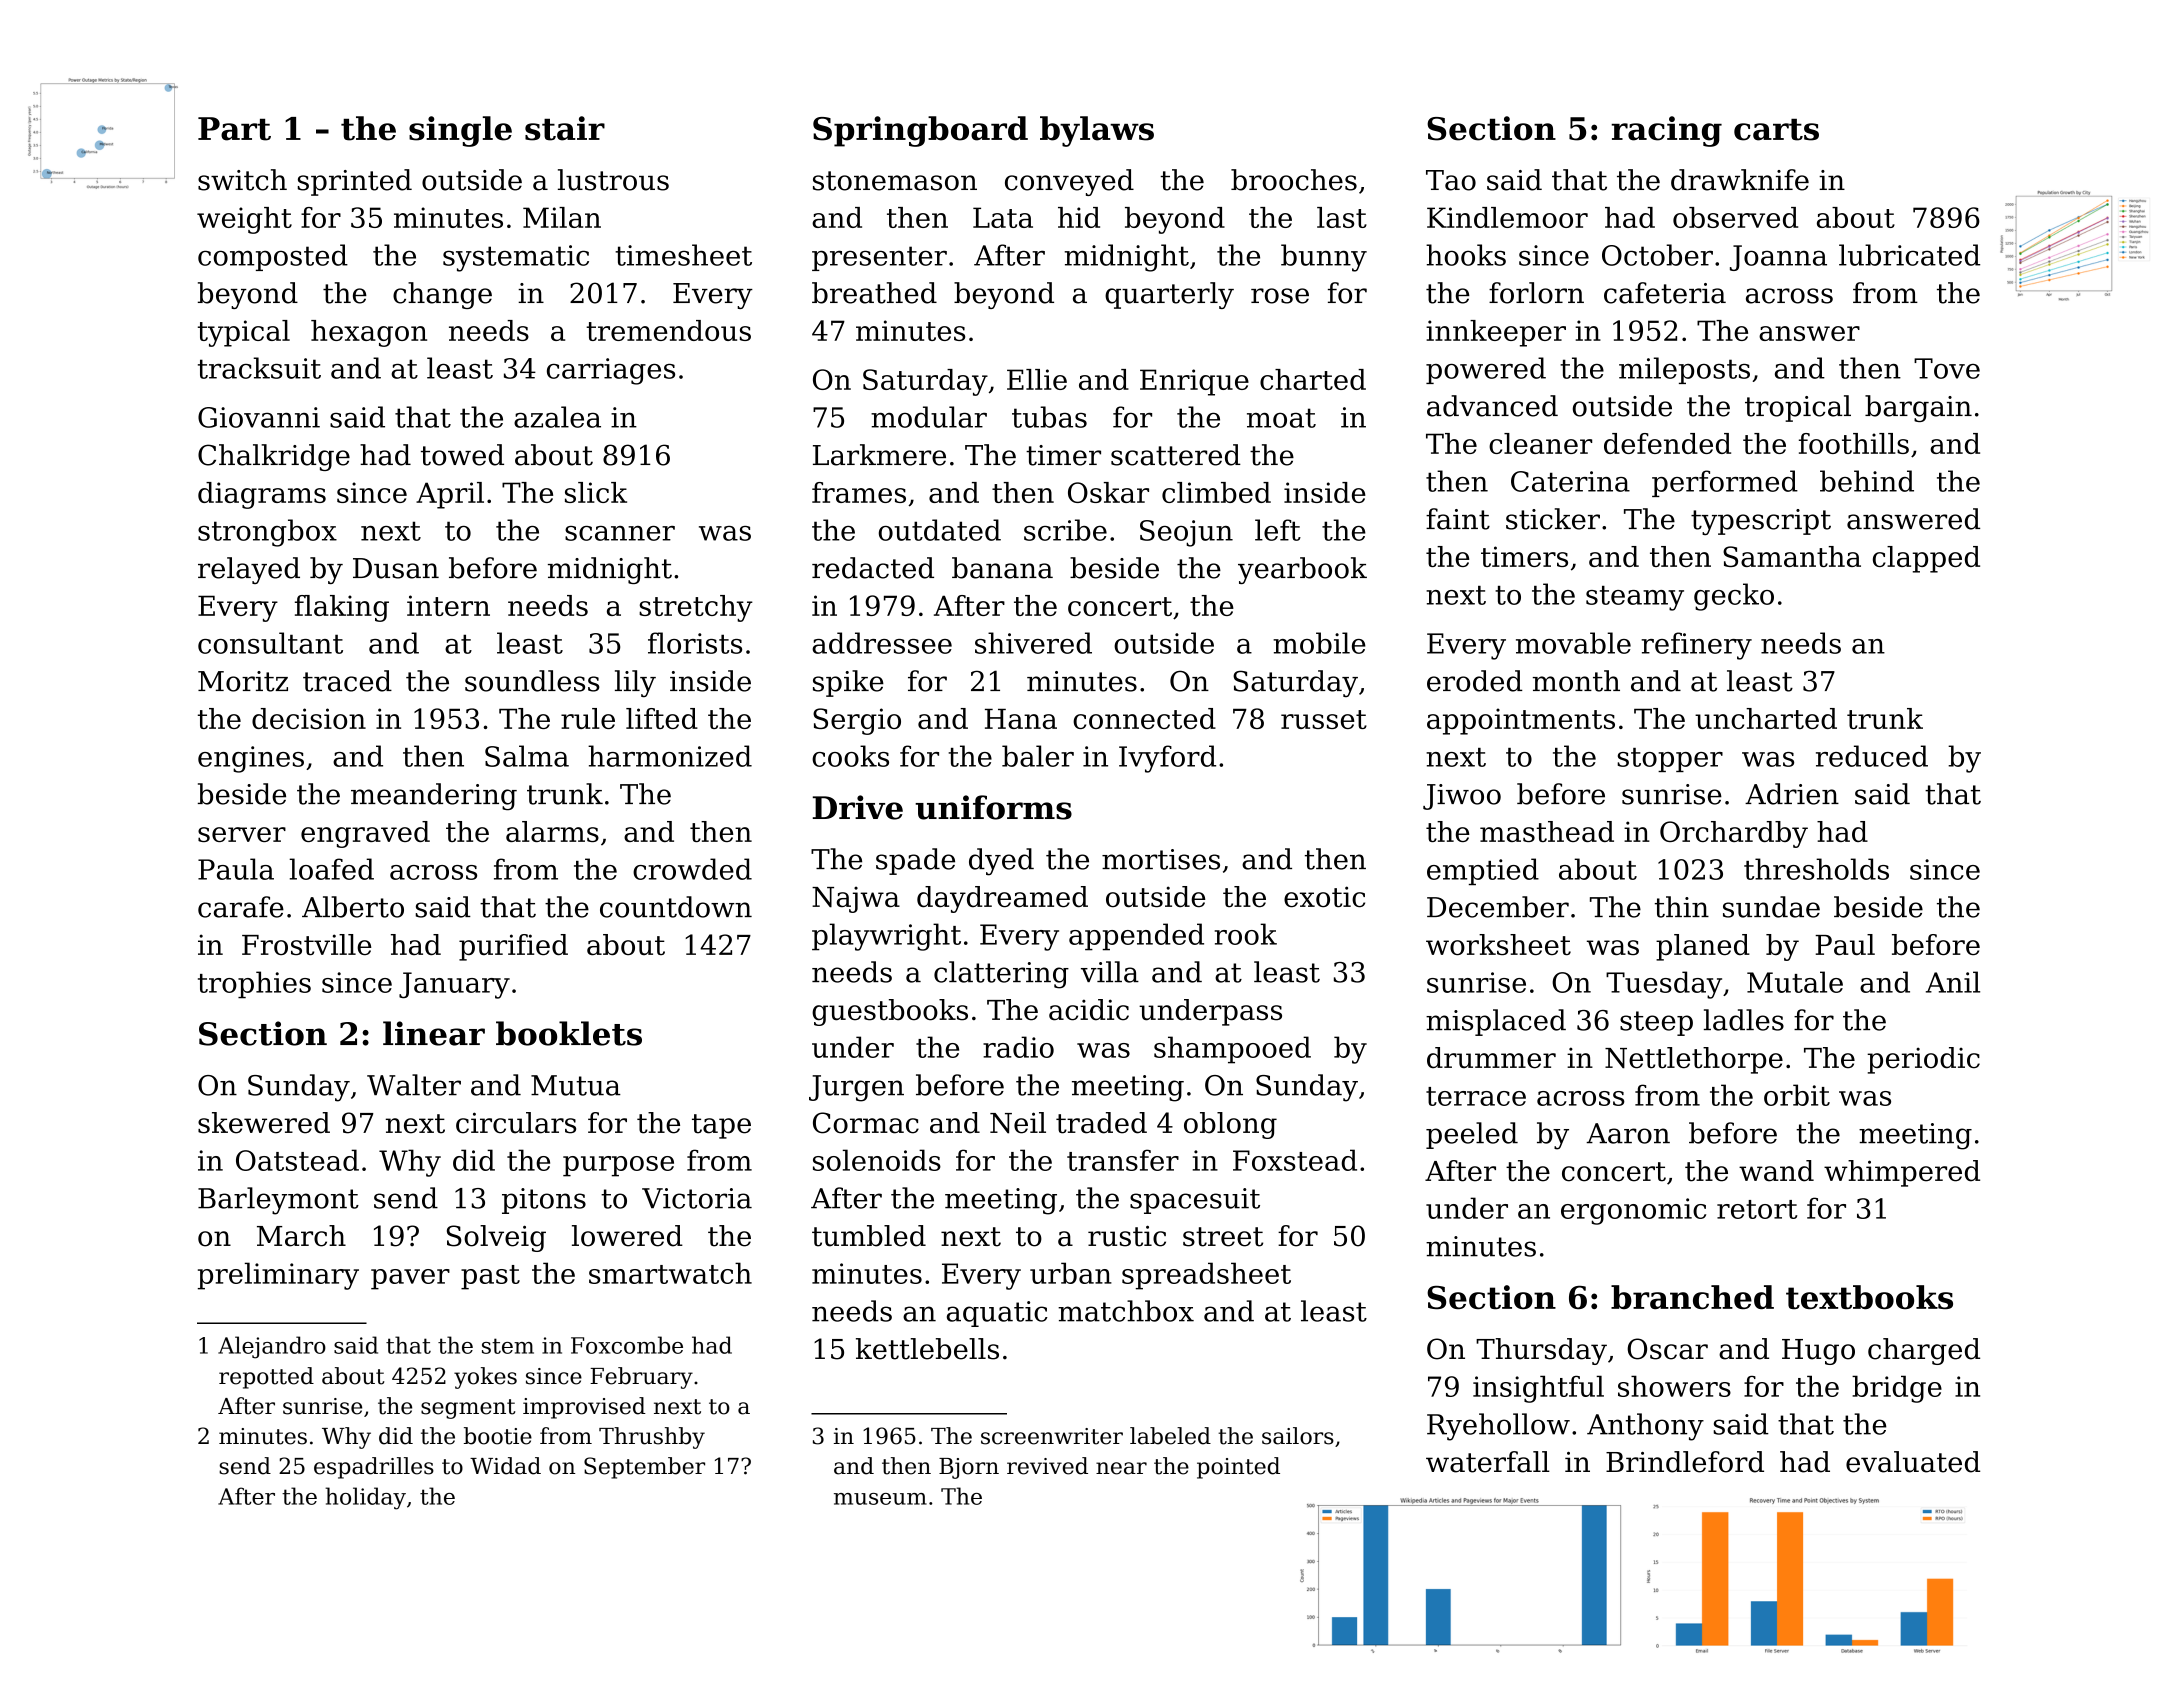 The height and width of the page is (1683, 2178). I want to click on towed, so click(462, 455).
